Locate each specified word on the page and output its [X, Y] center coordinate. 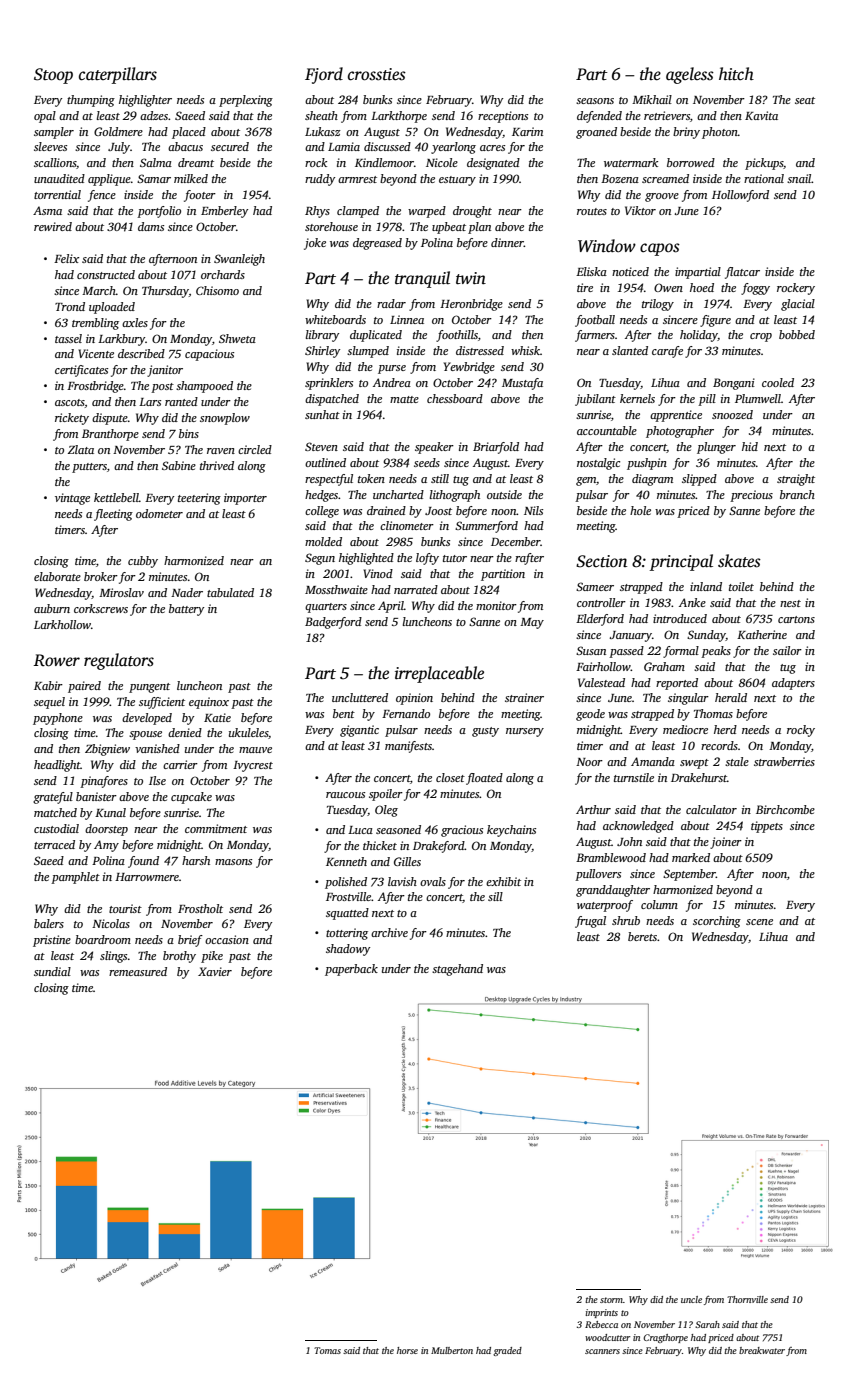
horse [407, 1350]
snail [799, 178]
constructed [106, 274]
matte [404, 399]
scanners [602, 1351]
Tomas [327, 1350]
